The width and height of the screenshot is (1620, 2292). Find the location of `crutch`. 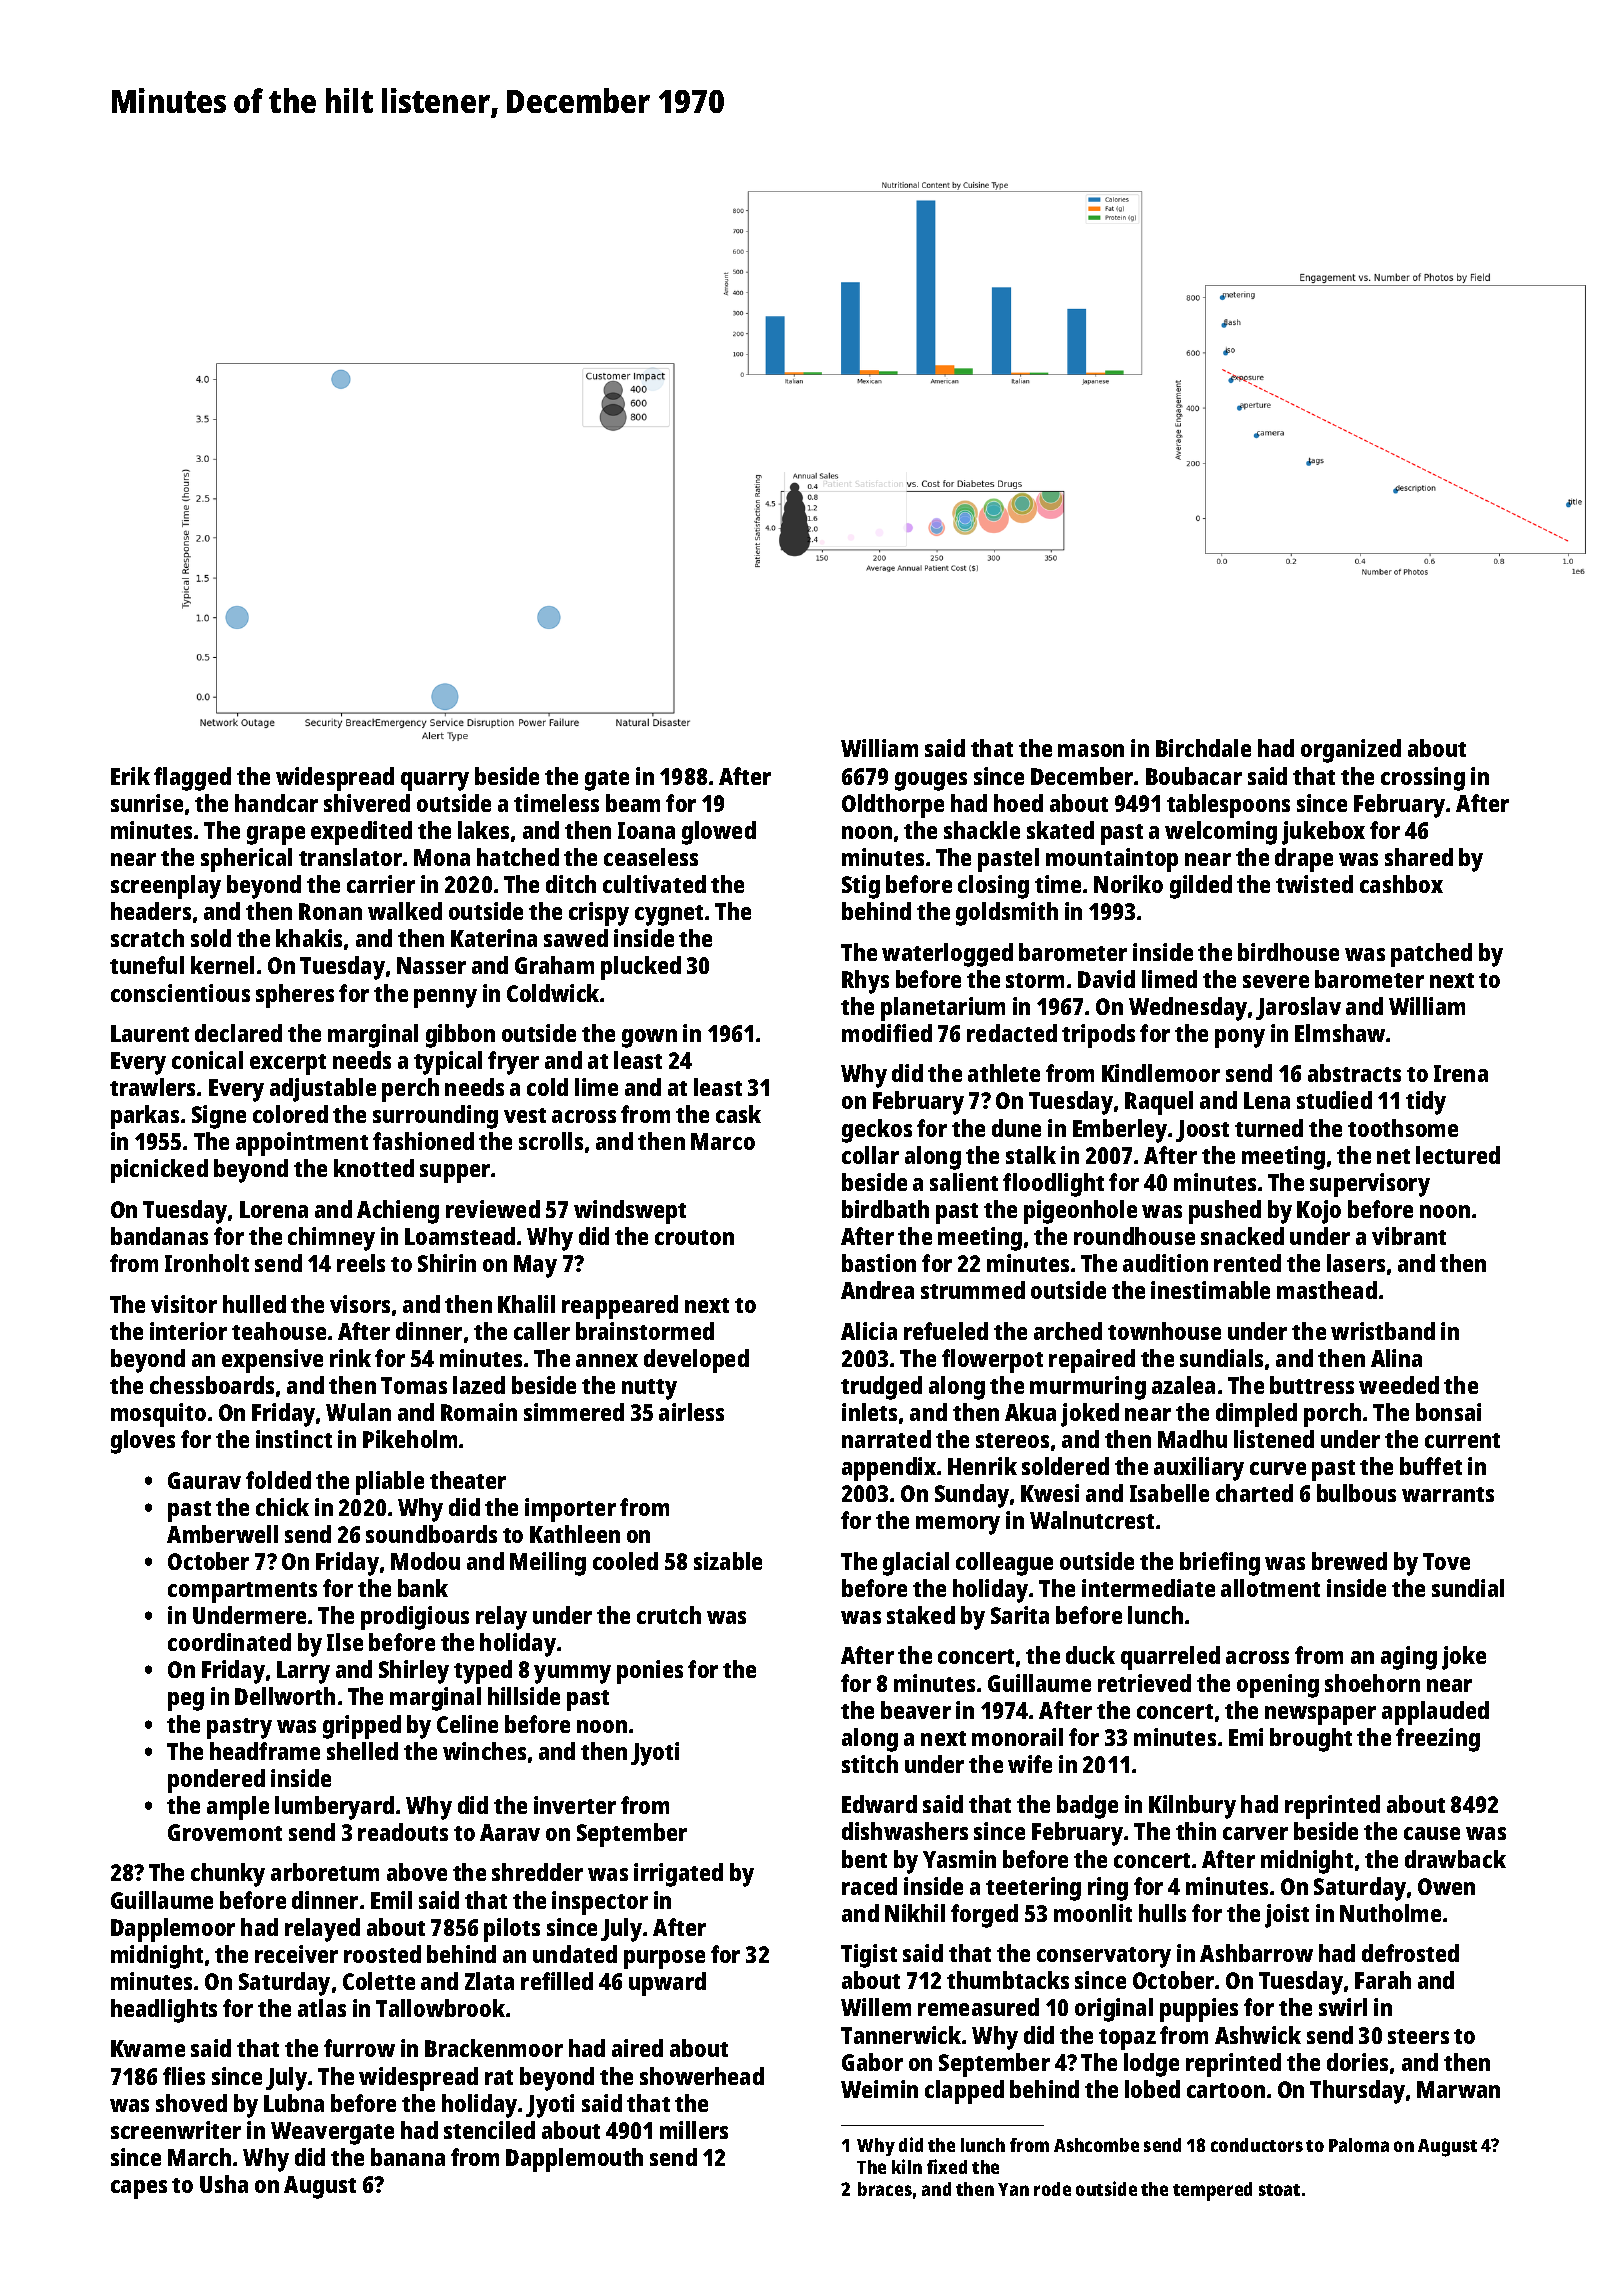

crutch is located at coordinates (669, 1615).
